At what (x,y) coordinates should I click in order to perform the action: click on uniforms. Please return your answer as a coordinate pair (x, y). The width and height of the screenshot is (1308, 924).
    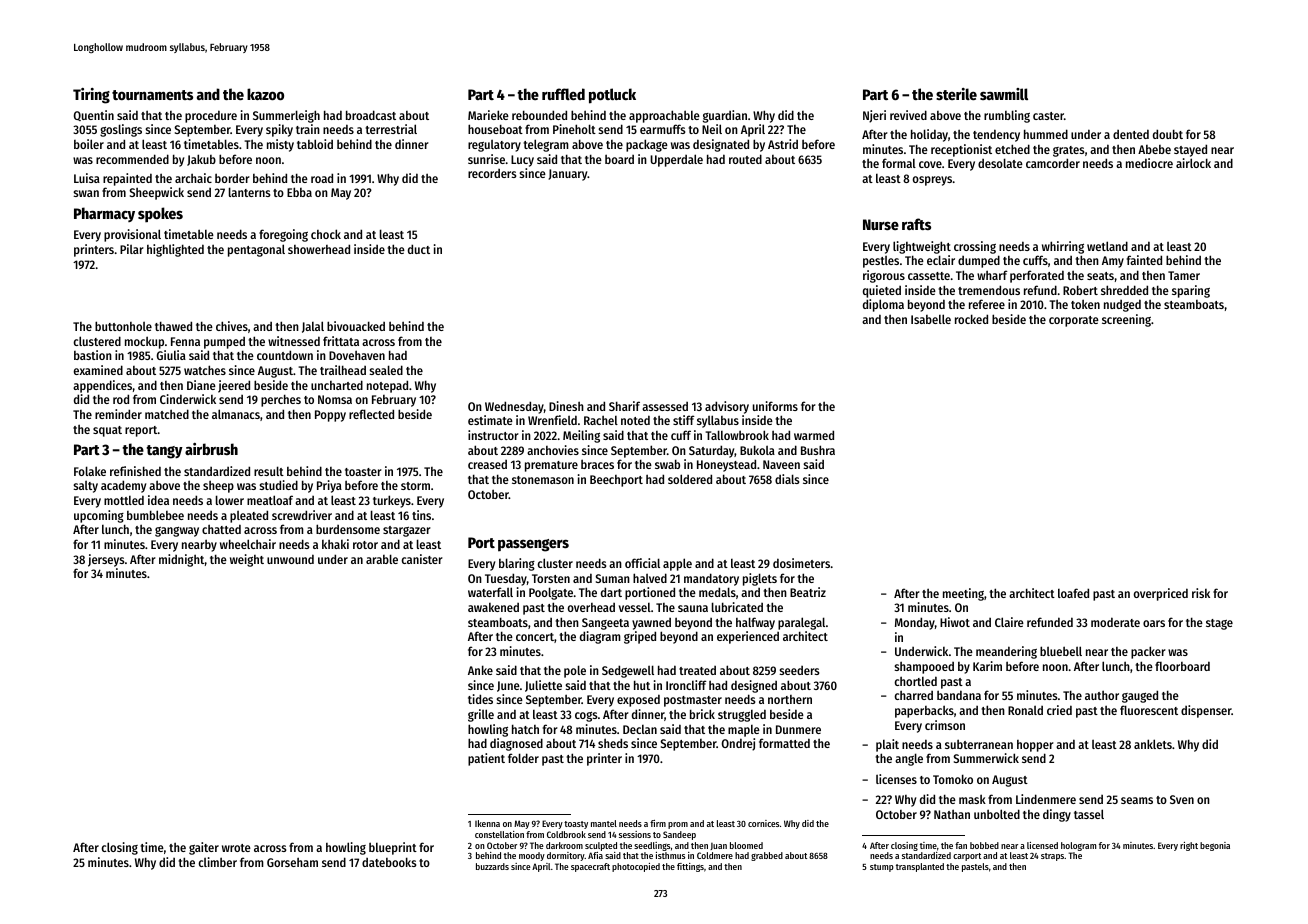
    Looking at the image, I should click on (775, 406).
